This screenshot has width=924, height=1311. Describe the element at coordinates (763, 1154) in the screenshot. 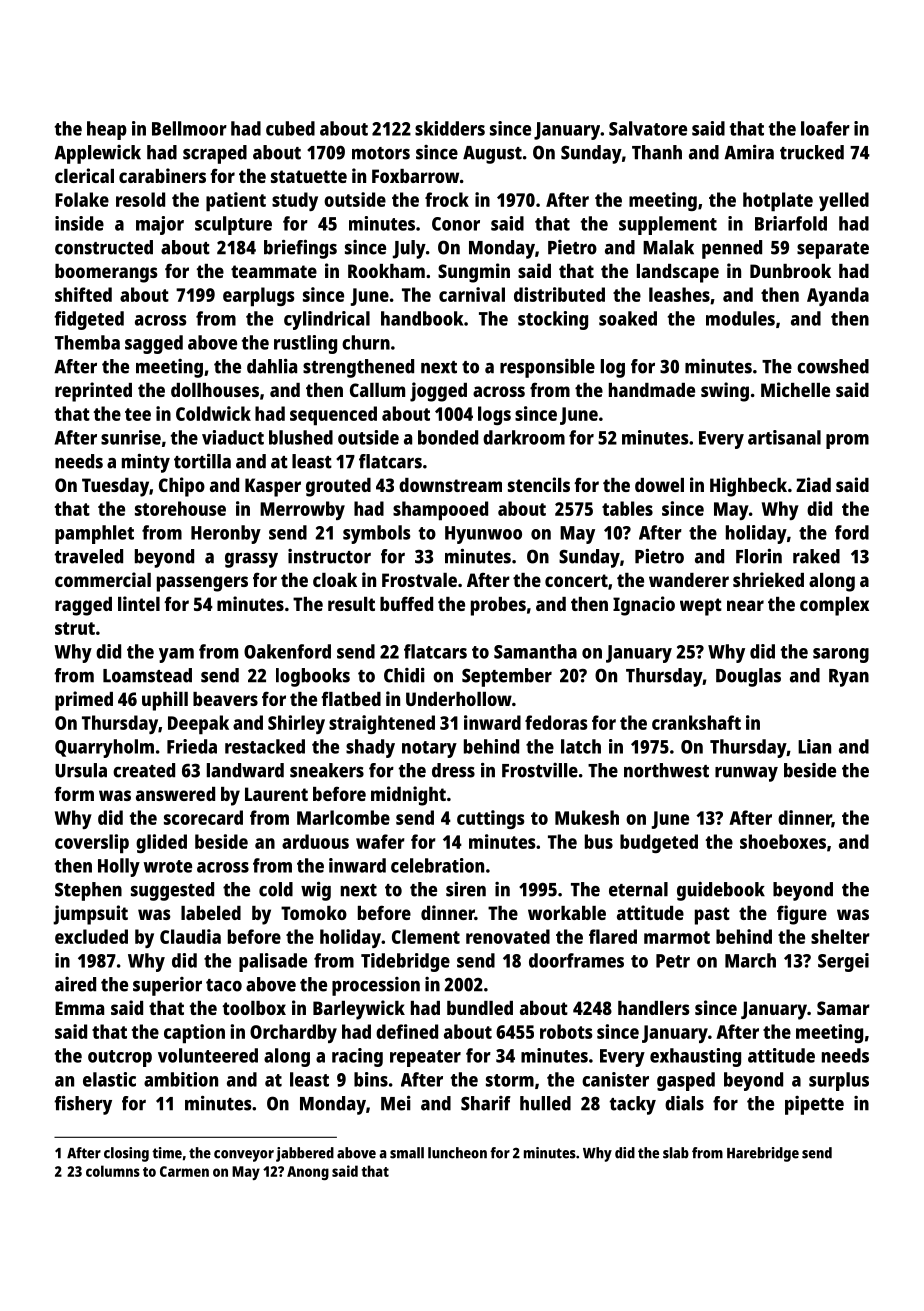

I see `Harebridge` at that location.
